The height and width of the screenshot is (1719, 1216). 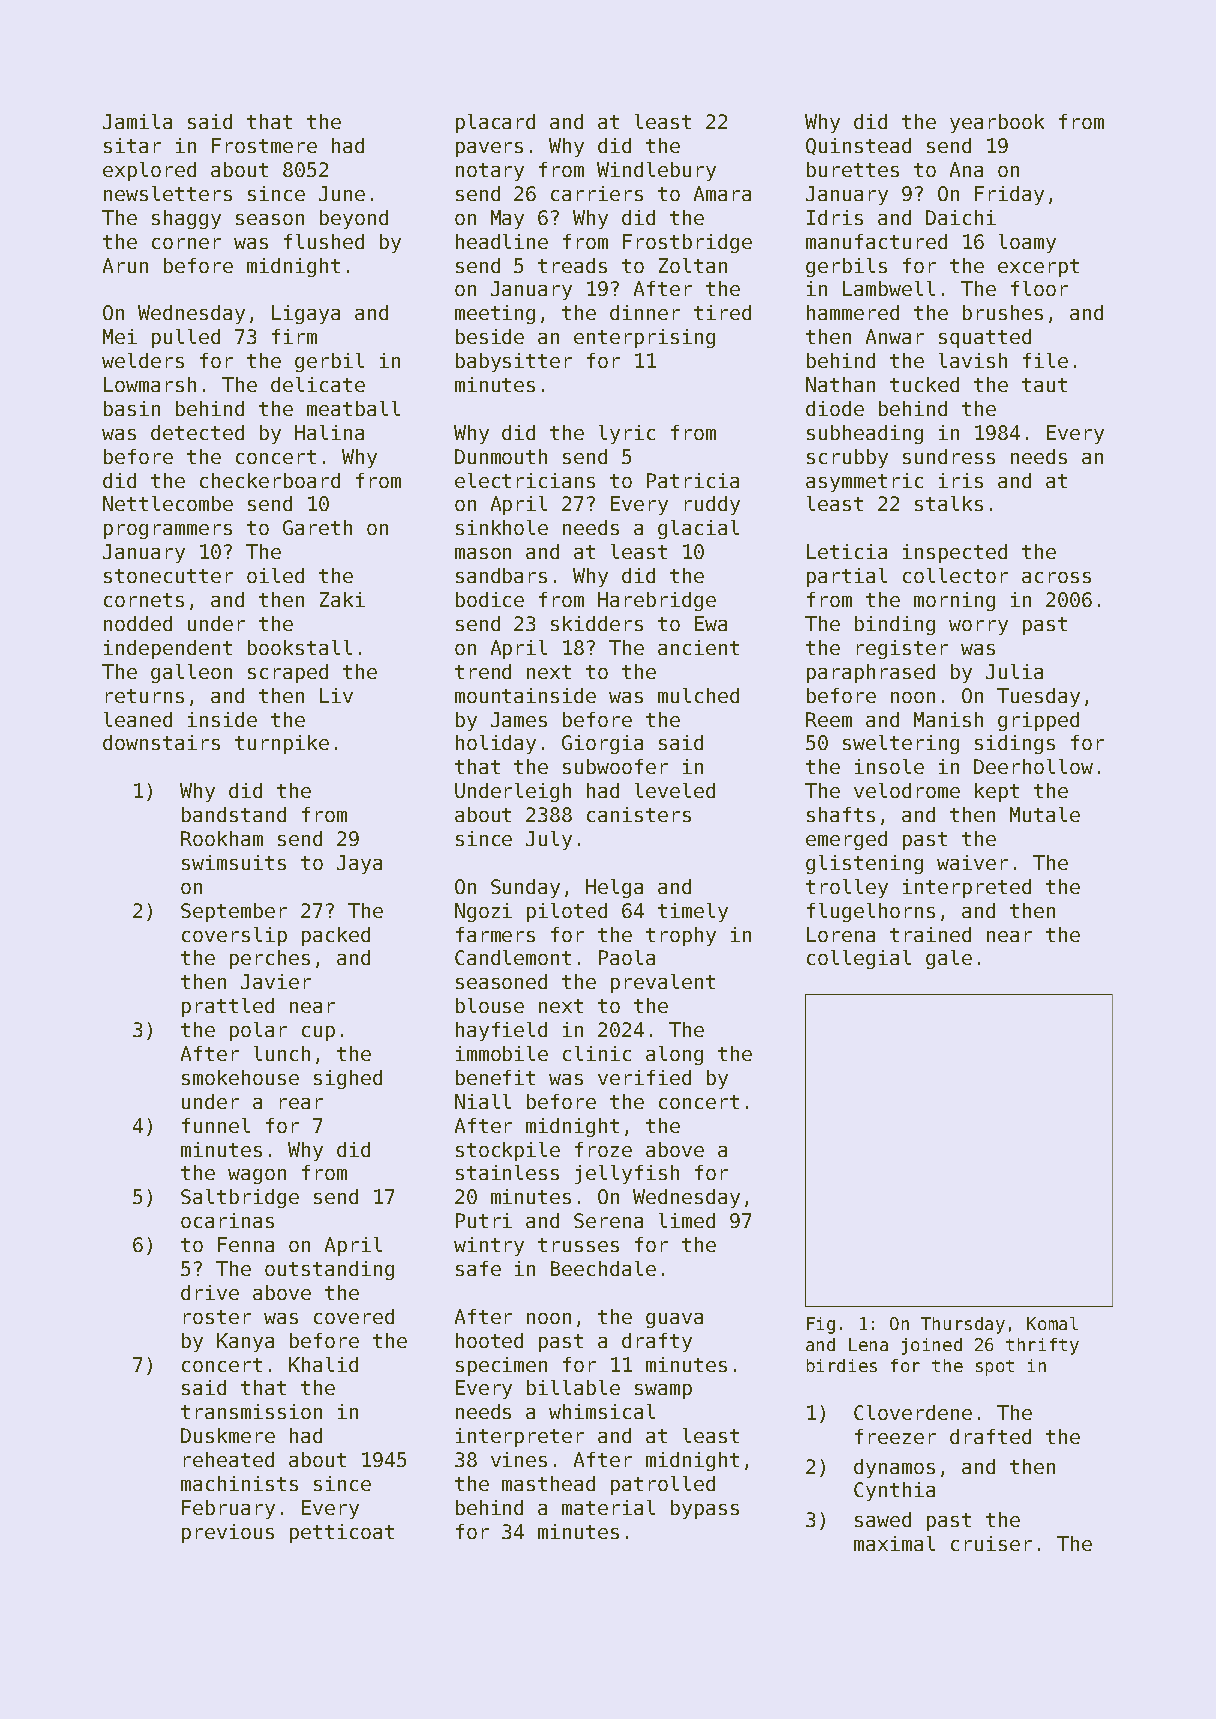 What do you see at coordinates (895, 1436) in the screenshot?
I see `freezer` at bounding box center [895, 1436].
